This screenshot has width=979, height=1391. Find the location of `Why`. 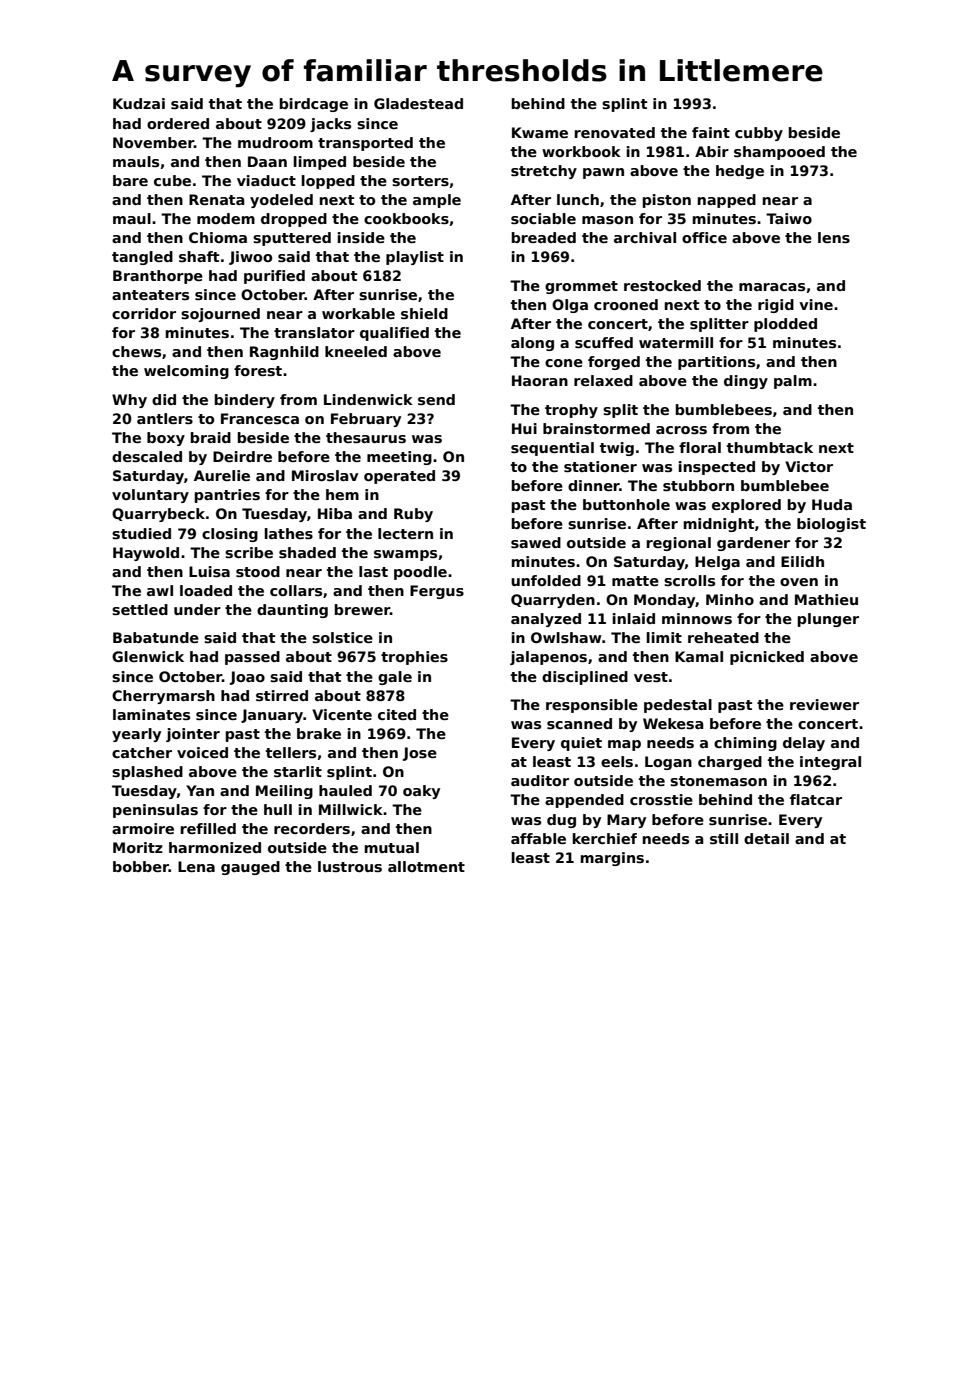

Why is located at coordinates (129, 401).
